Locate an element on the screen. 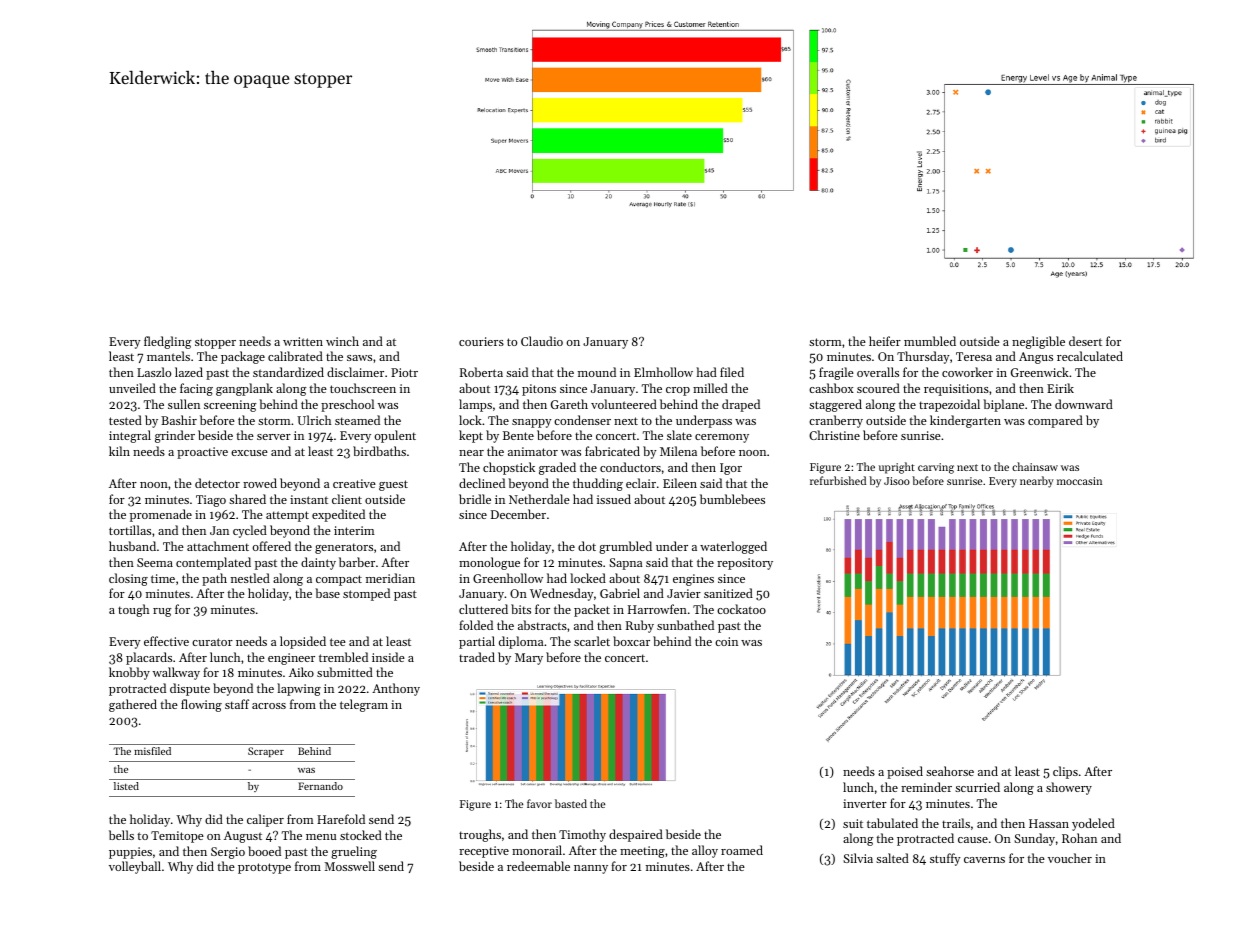  desert is located at coordinates (1085, 341).
